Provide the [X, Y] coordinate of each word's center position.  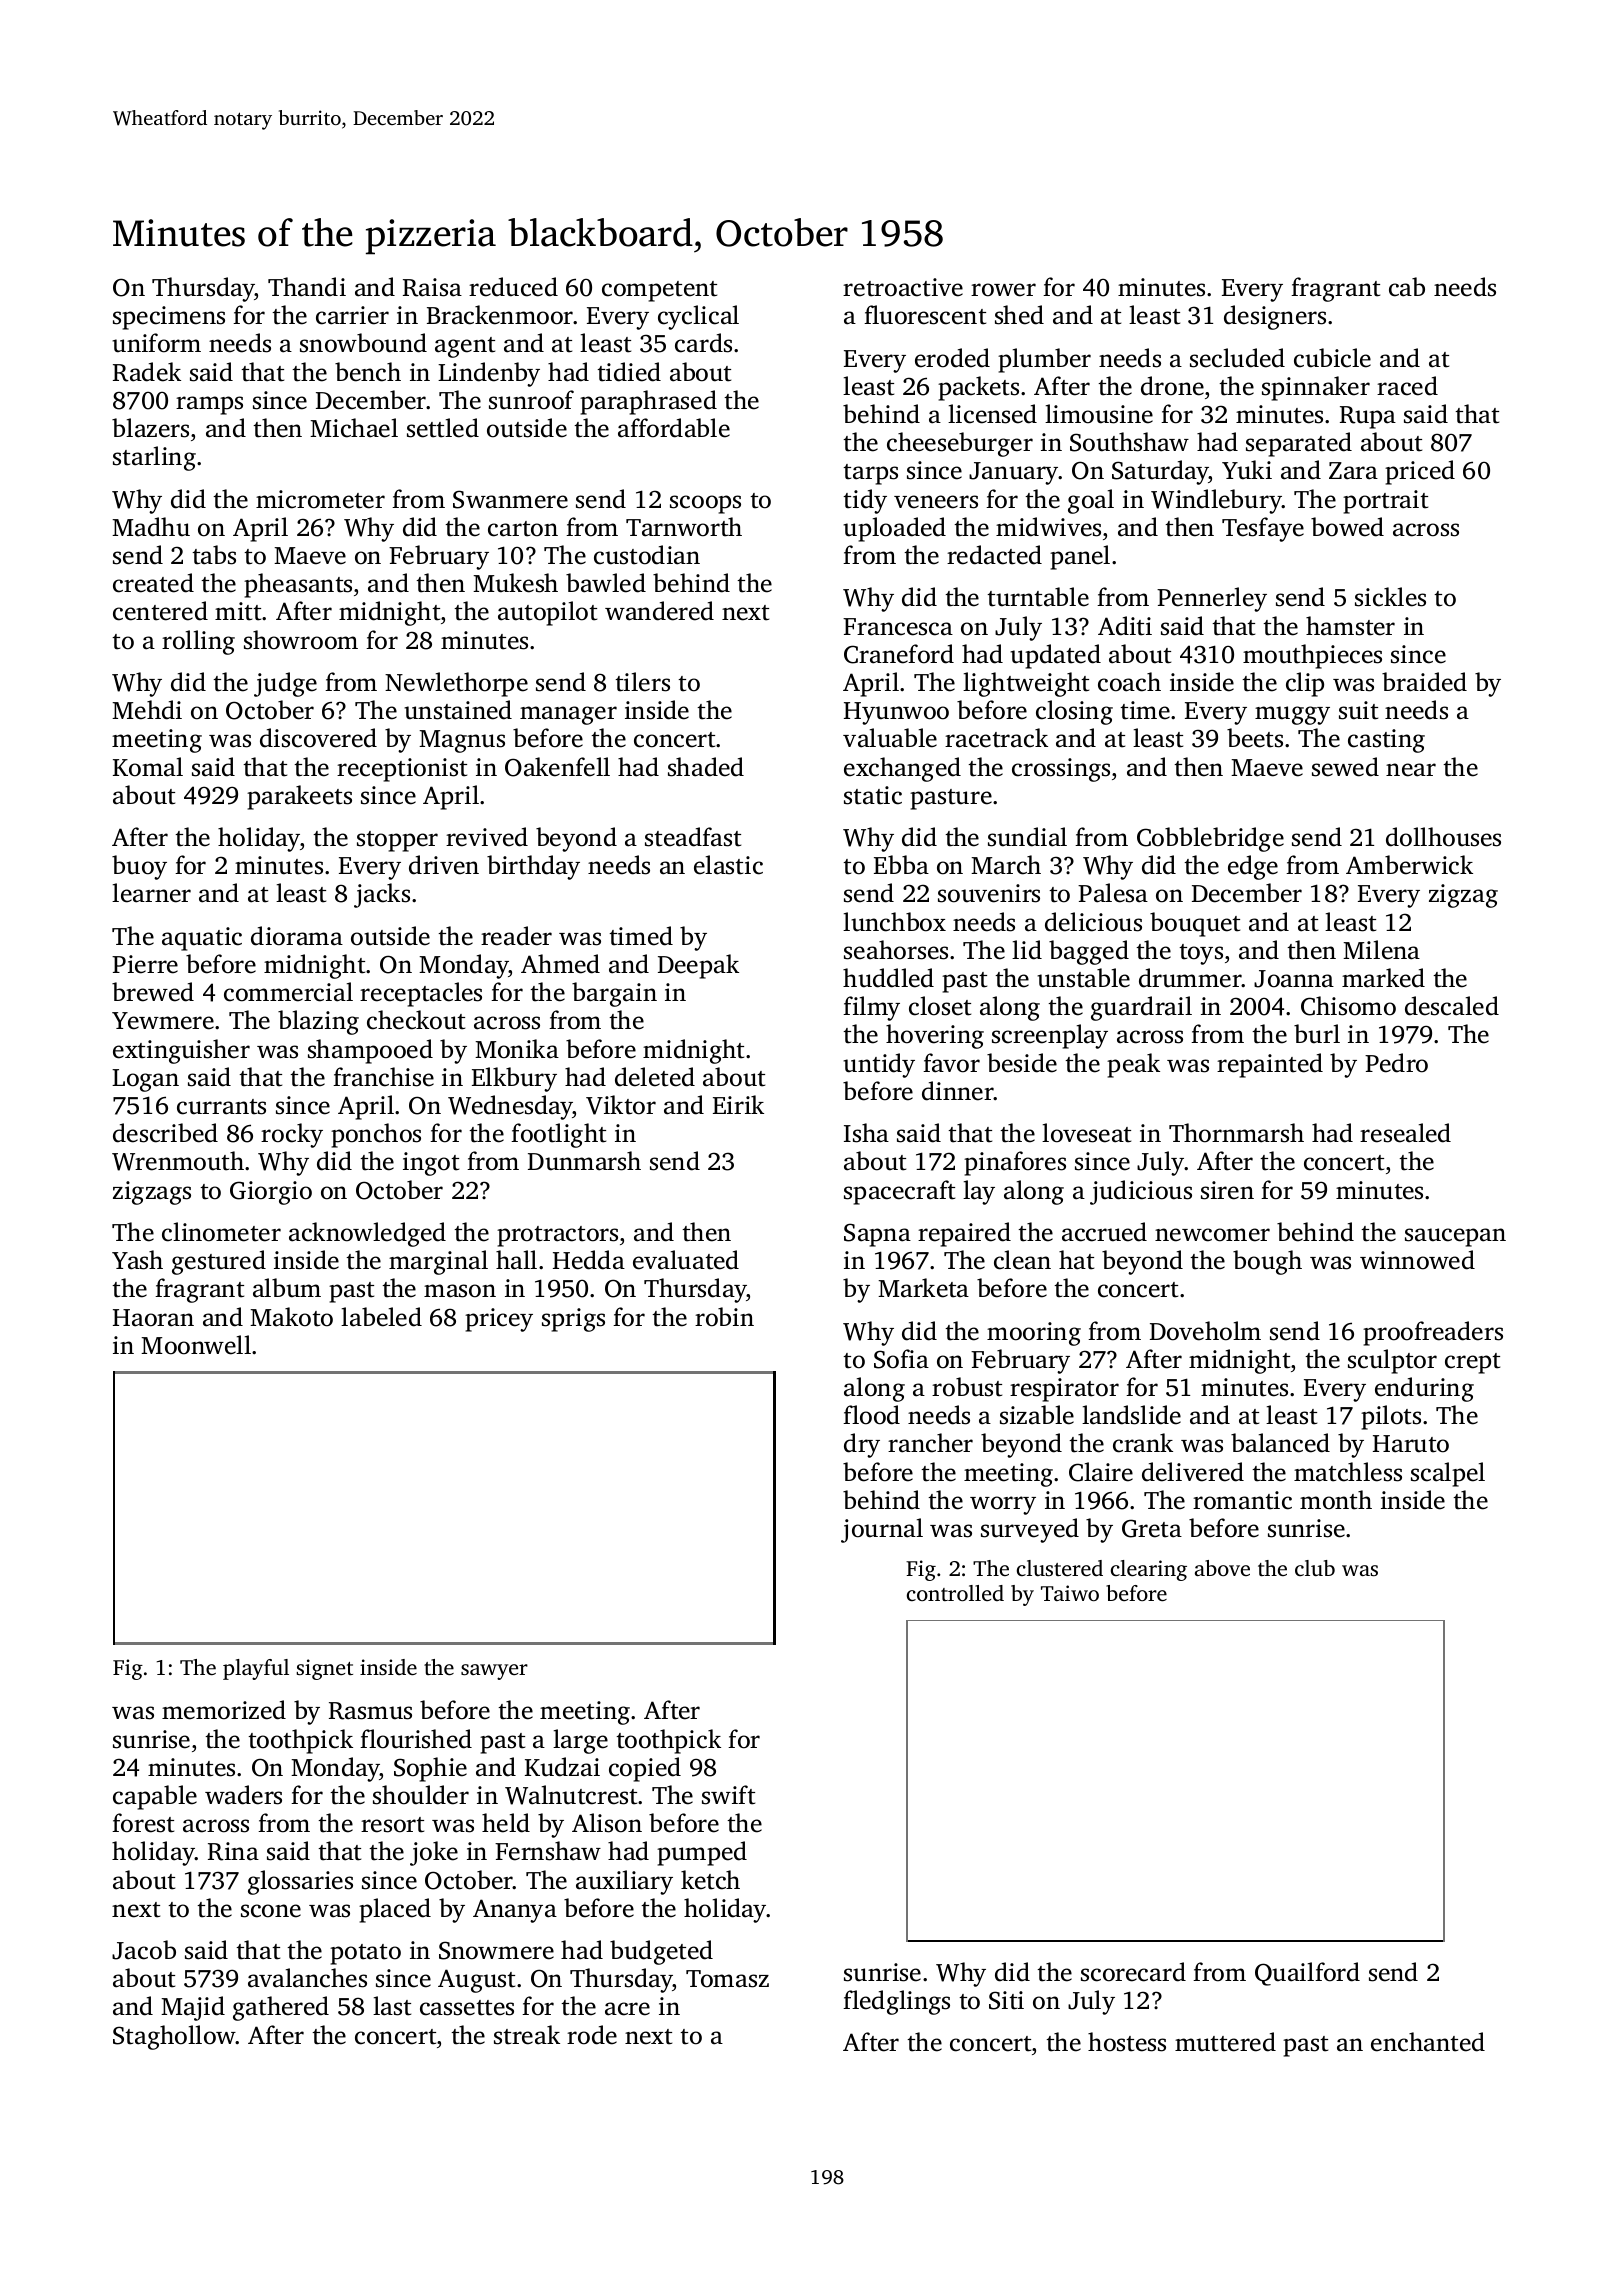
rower [1003, 290]
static [873, 795]
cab [1407, 287]
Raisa [432, 287]
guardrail [1141, 1008]
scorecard [1133, 1972]
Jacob [144, 1950]
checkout [416, 1020]
